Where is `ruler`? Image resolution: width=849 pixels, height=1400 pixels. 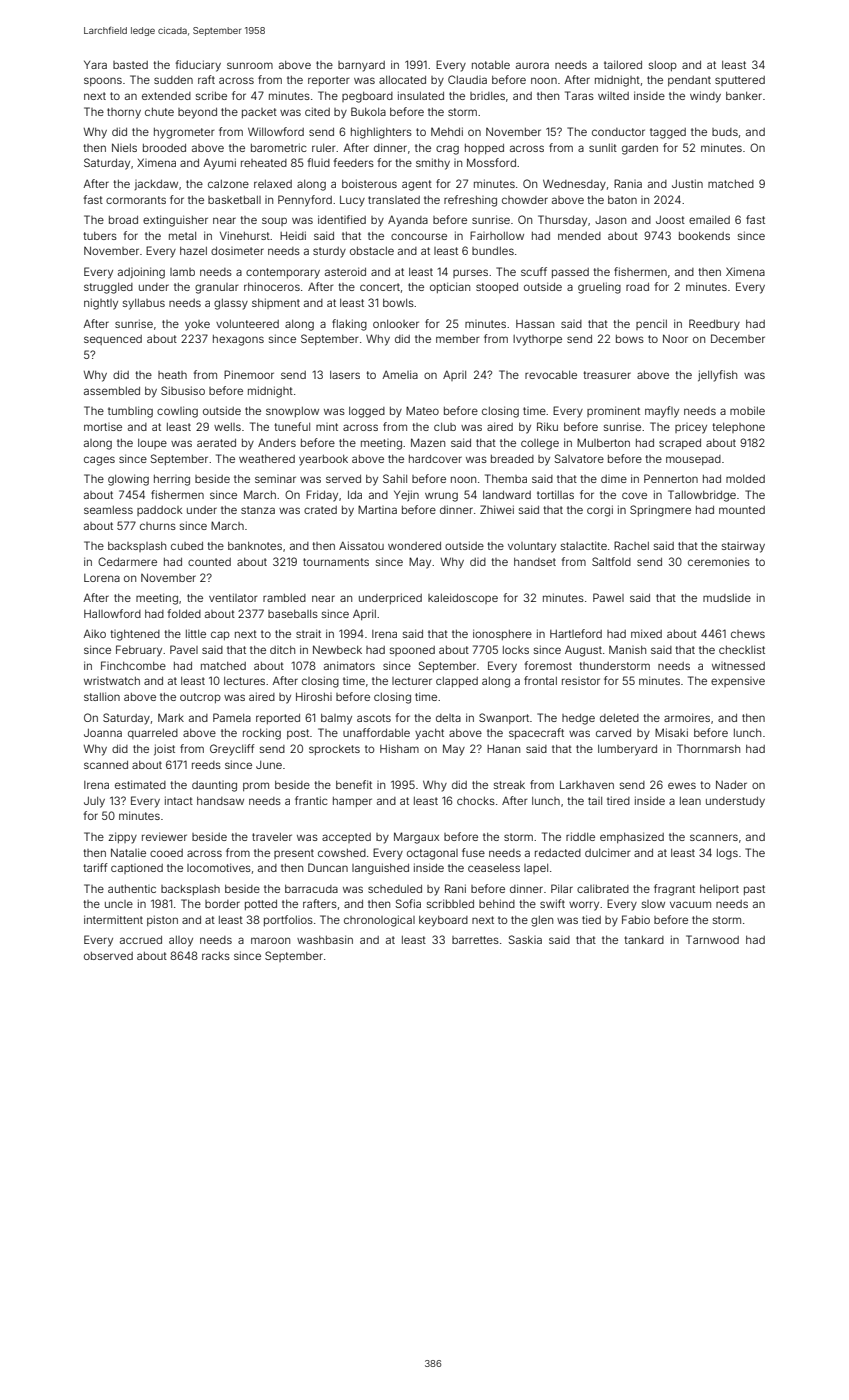 ruler is located at coordinates (323, 148).
